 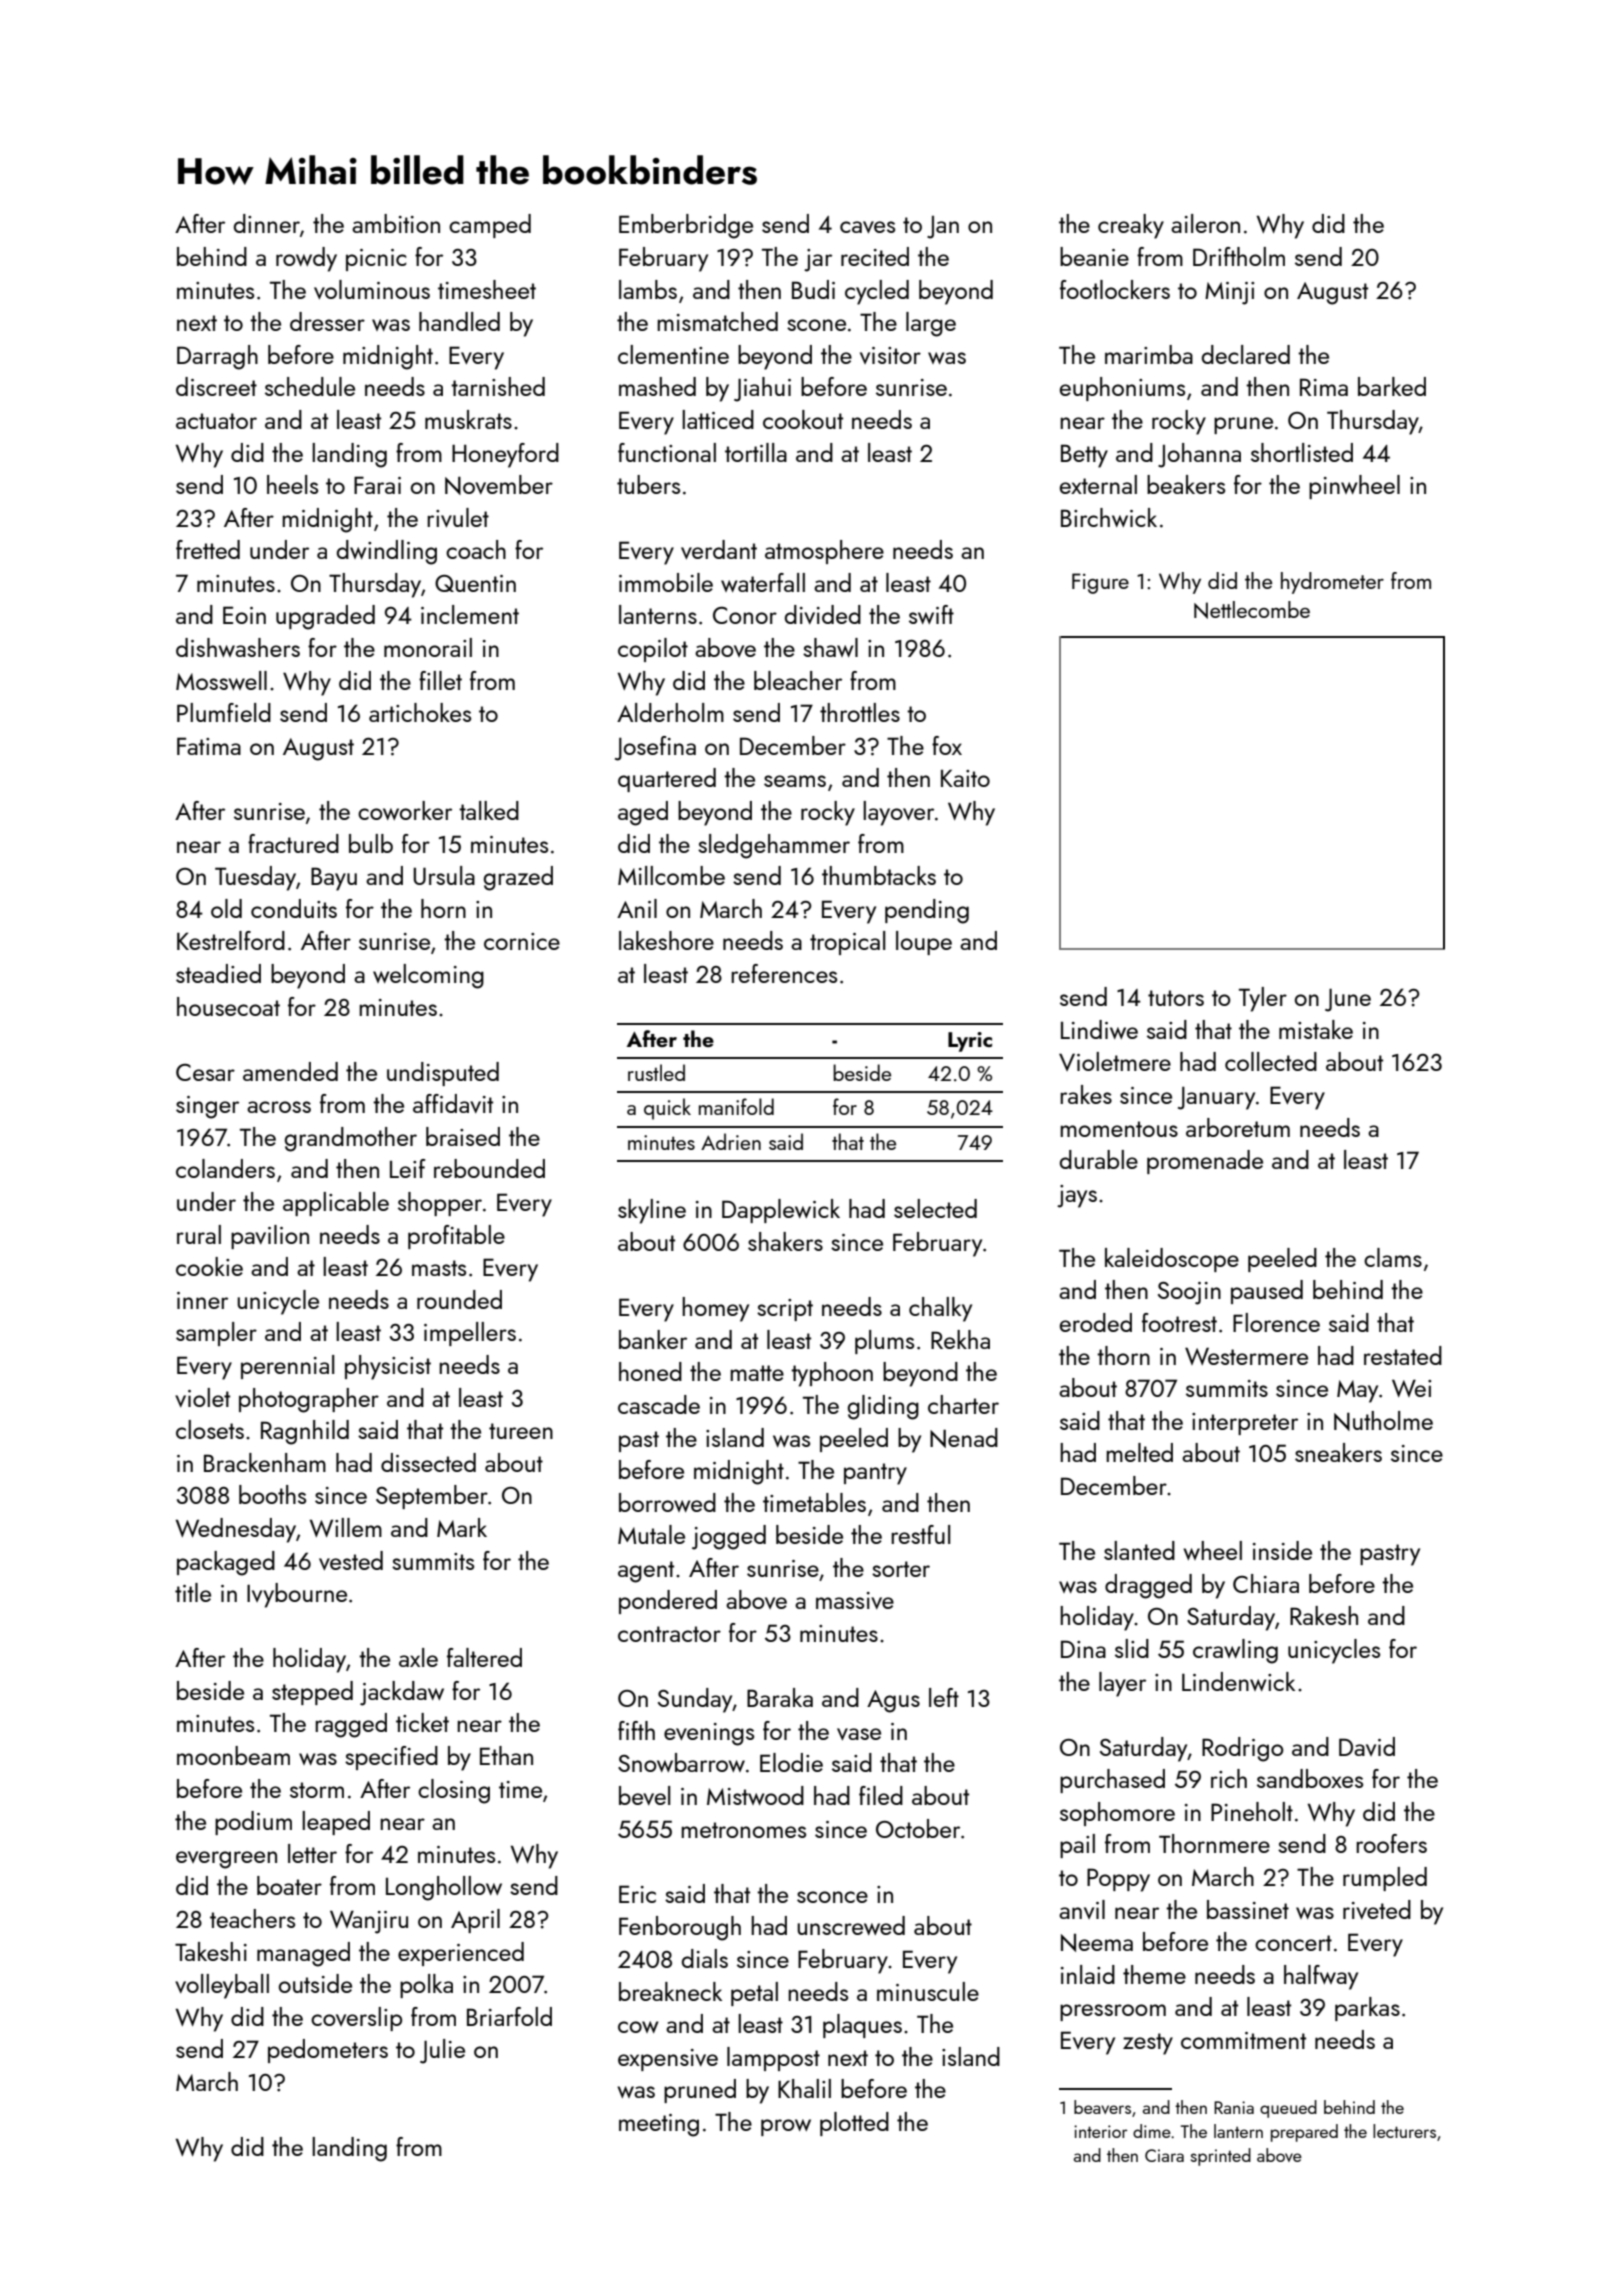 What do you see at coordinates (884, 1342) in the page?
I see `plums` at bounding box center [884, 1342].
